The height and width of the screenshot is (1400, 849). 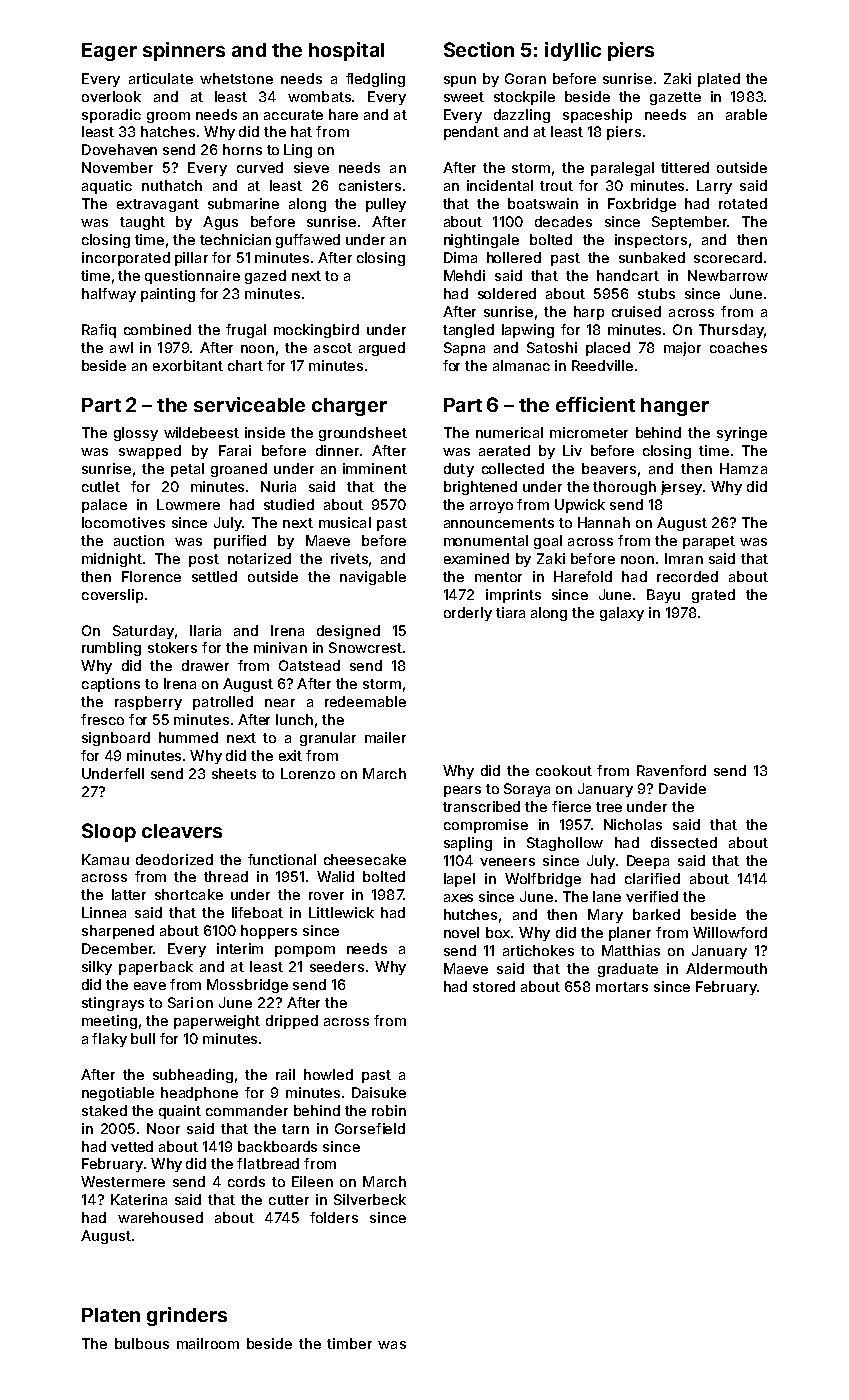 I want to click on syringe, so click(x=742, y=434).
